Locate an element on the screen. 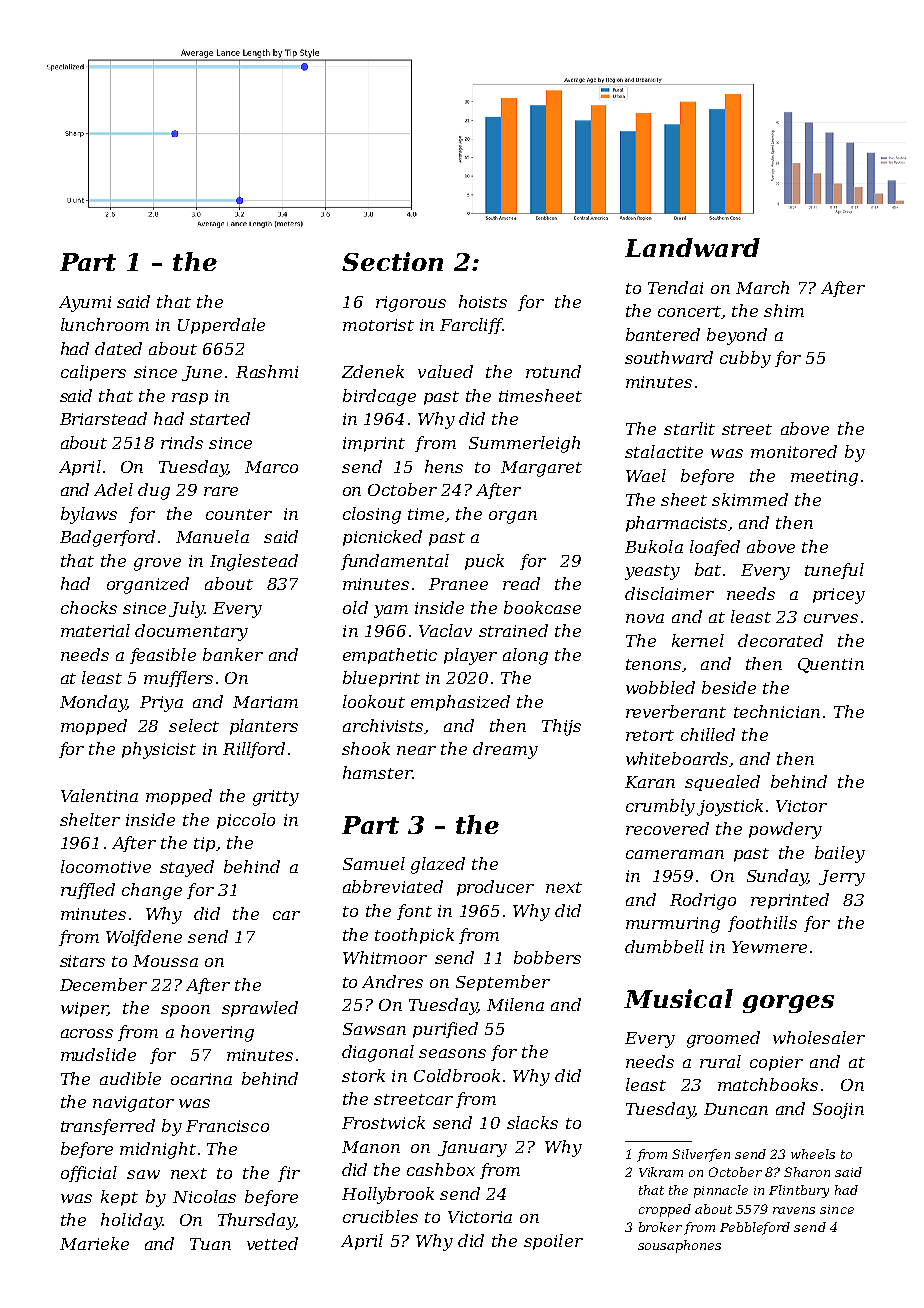  sousaphones is located at coordinates (679, 1246).
